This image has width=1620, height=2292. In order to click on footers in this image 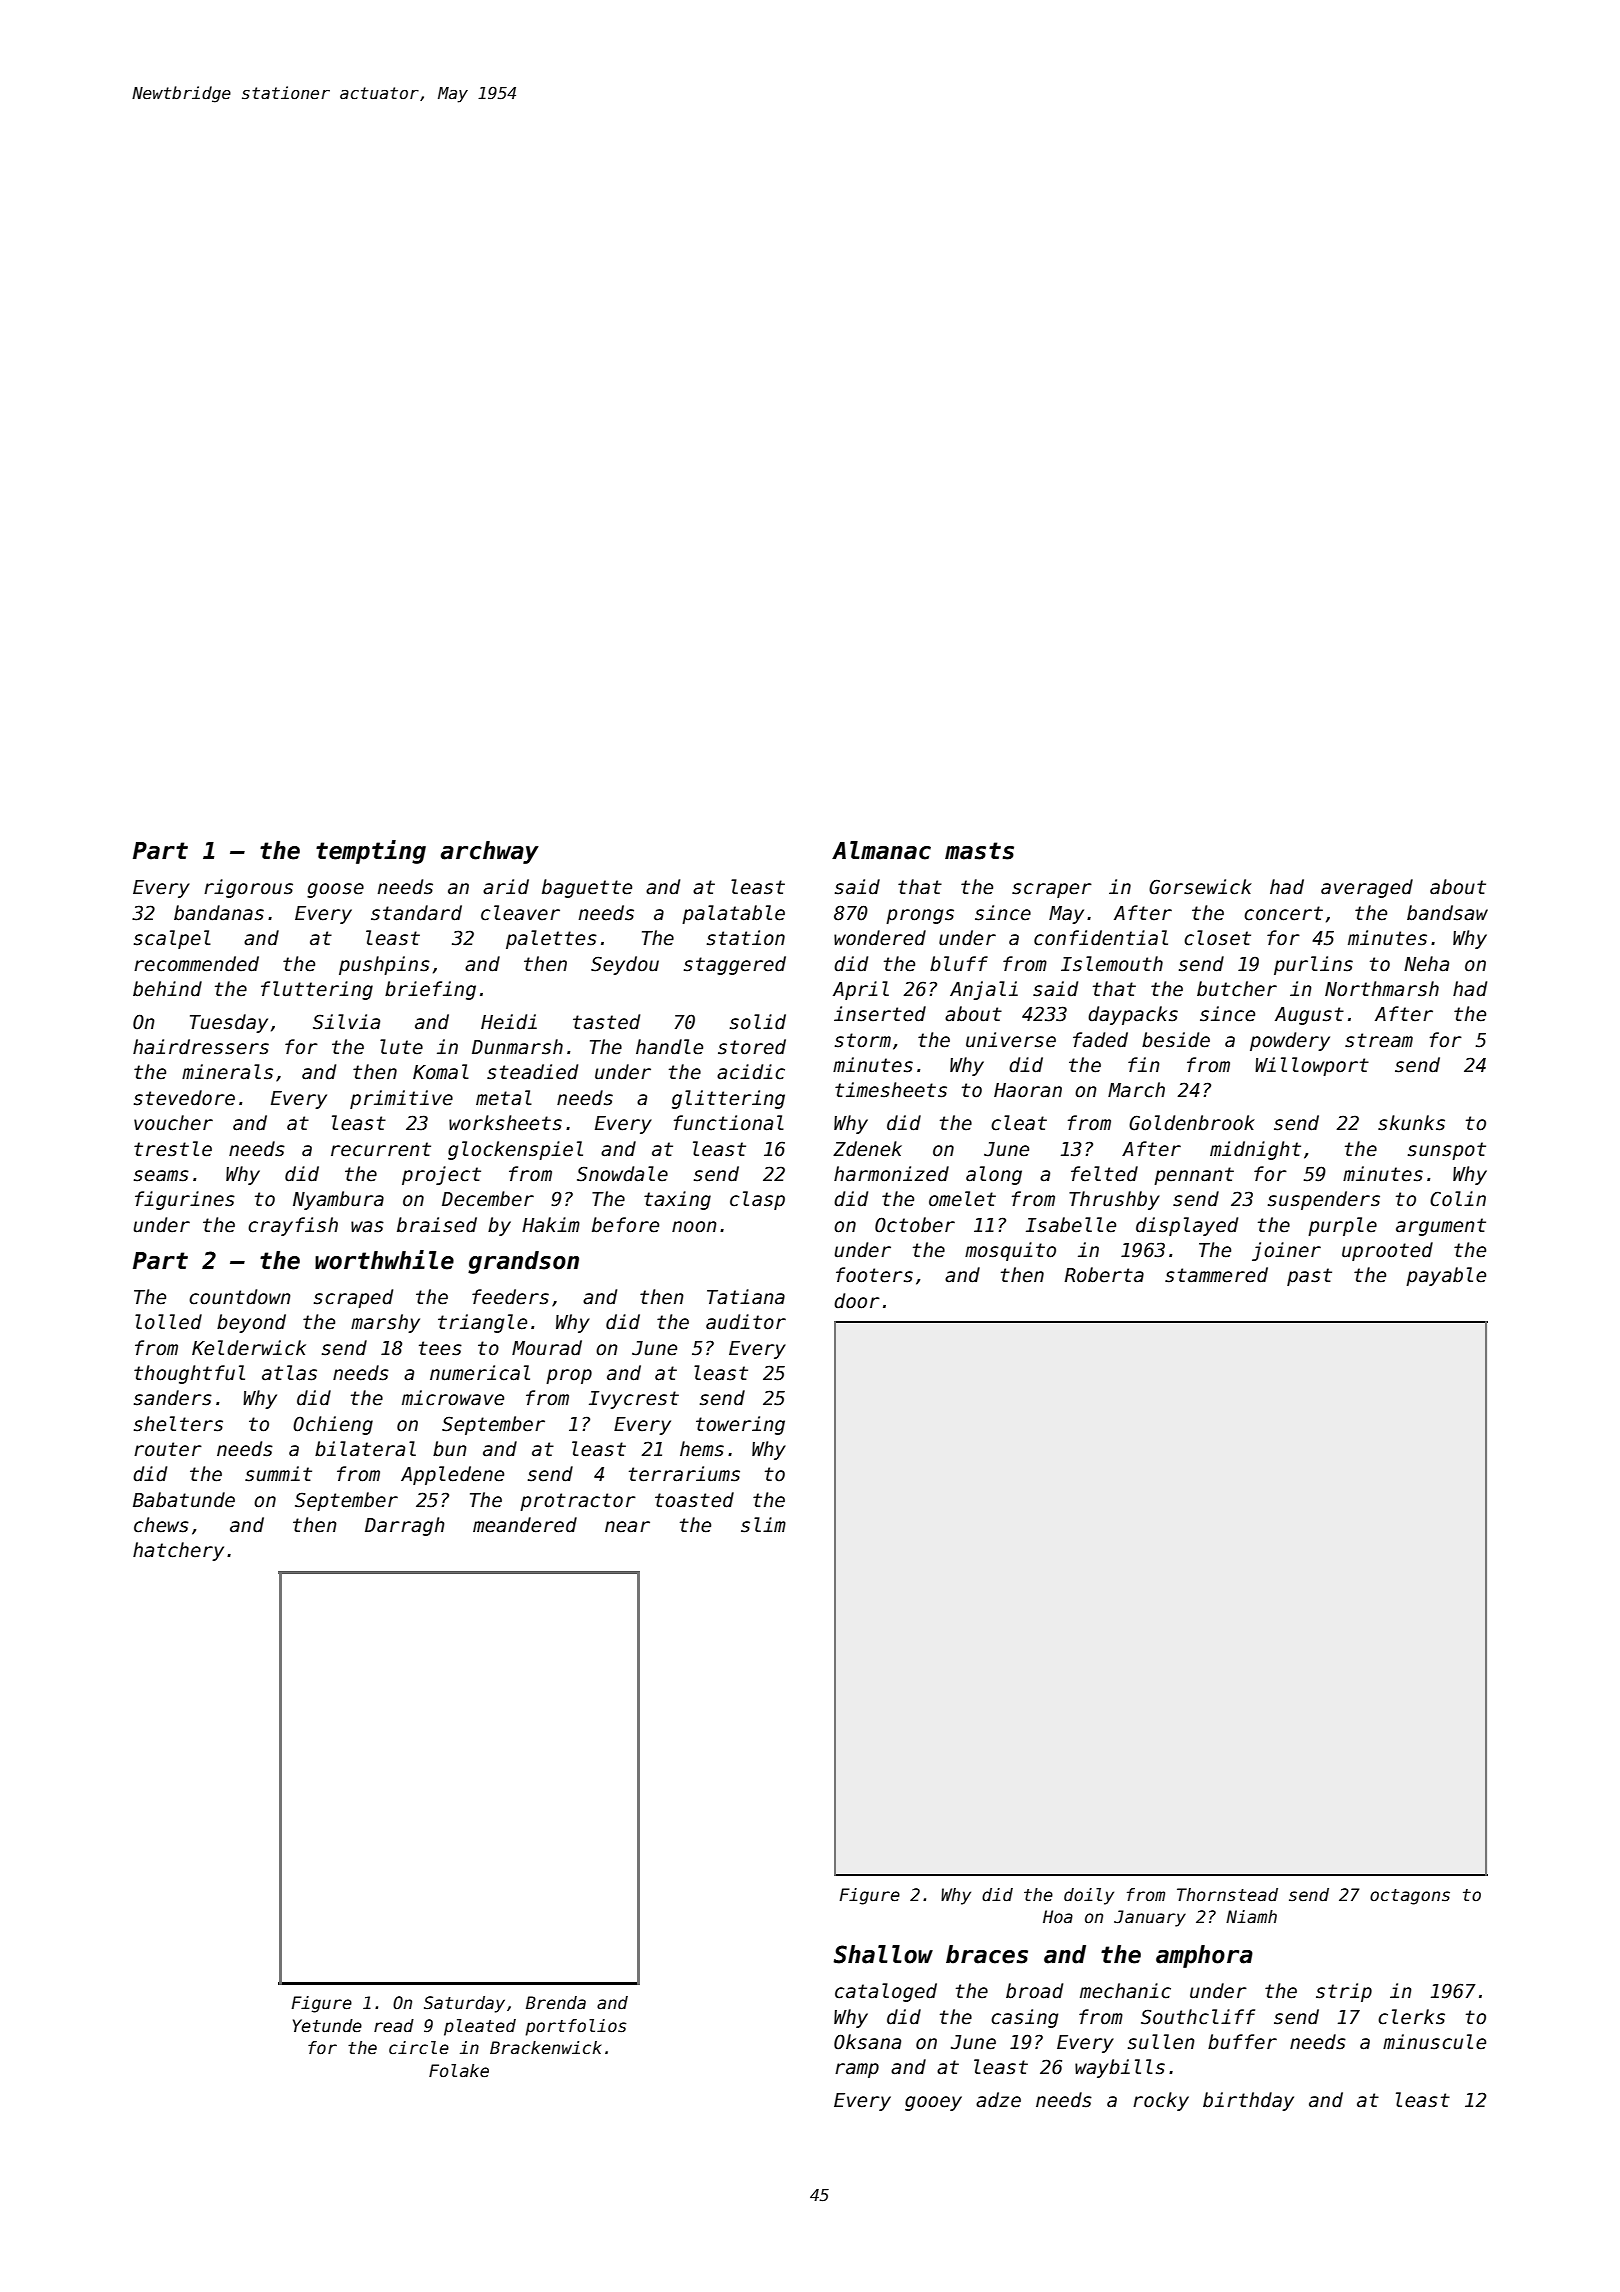, I will do `click(874, 1275)`.
